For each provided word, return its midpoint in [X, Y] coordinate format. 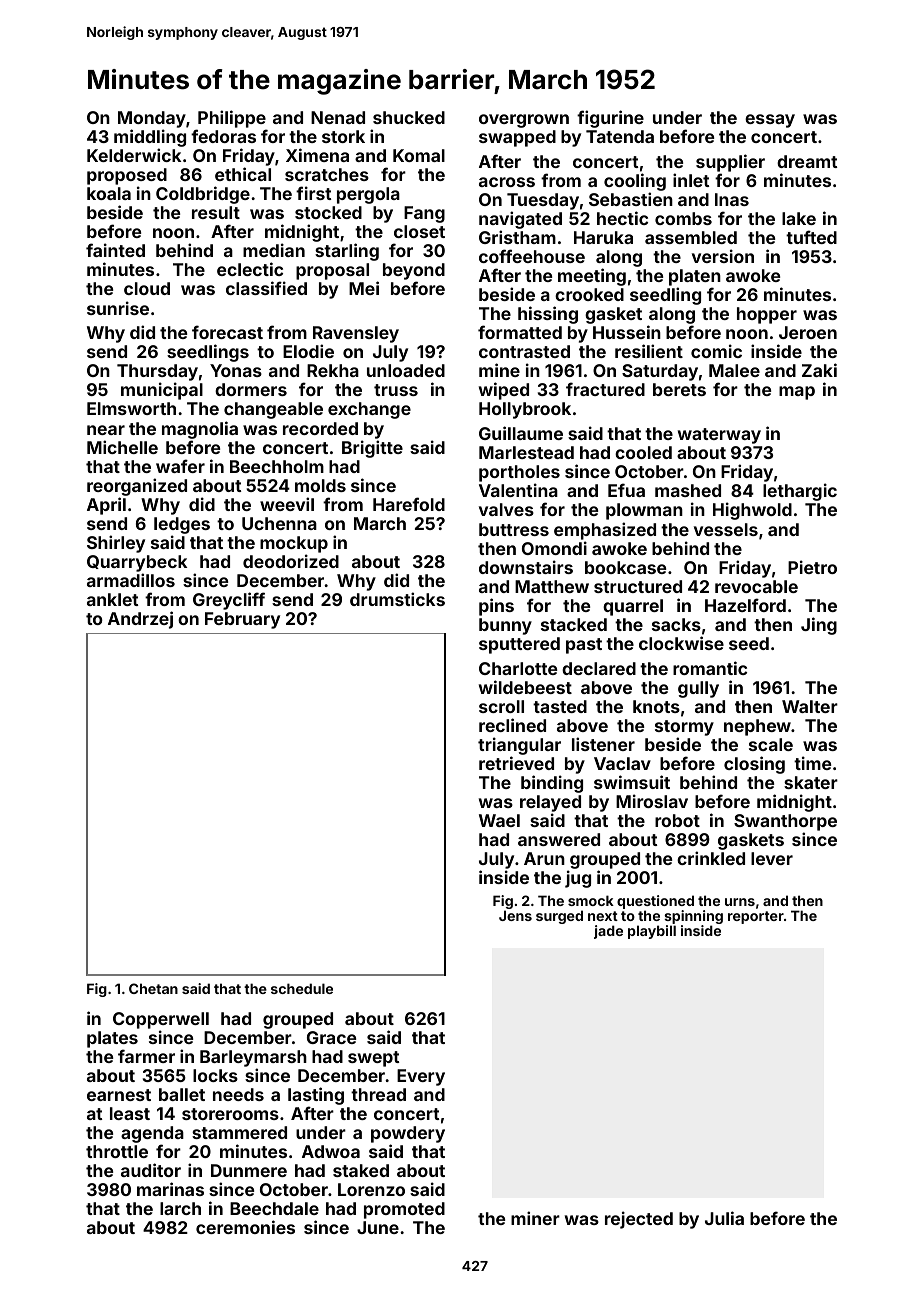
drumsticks [397, 599]
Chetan [153, 988]
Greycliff [229, 601]
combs [683, 218]
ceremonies [245, 1227]
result [216, 212]
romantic [710, 668]
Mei [364, 288]
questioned [655, 902]
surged [559, 917]
